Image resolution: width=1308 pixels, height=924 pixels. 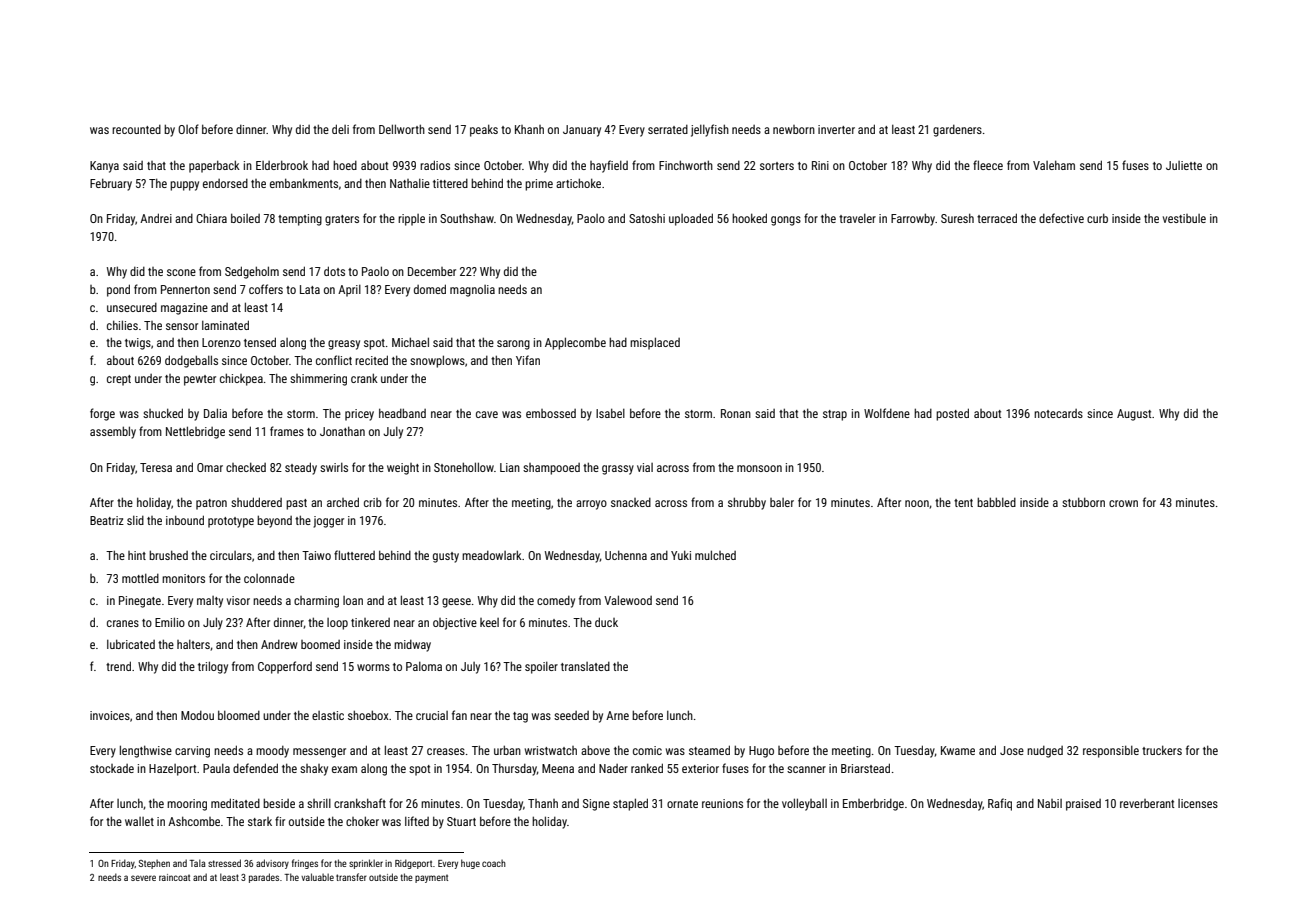 I want to click on Olof, so click(x=188, y=129).
